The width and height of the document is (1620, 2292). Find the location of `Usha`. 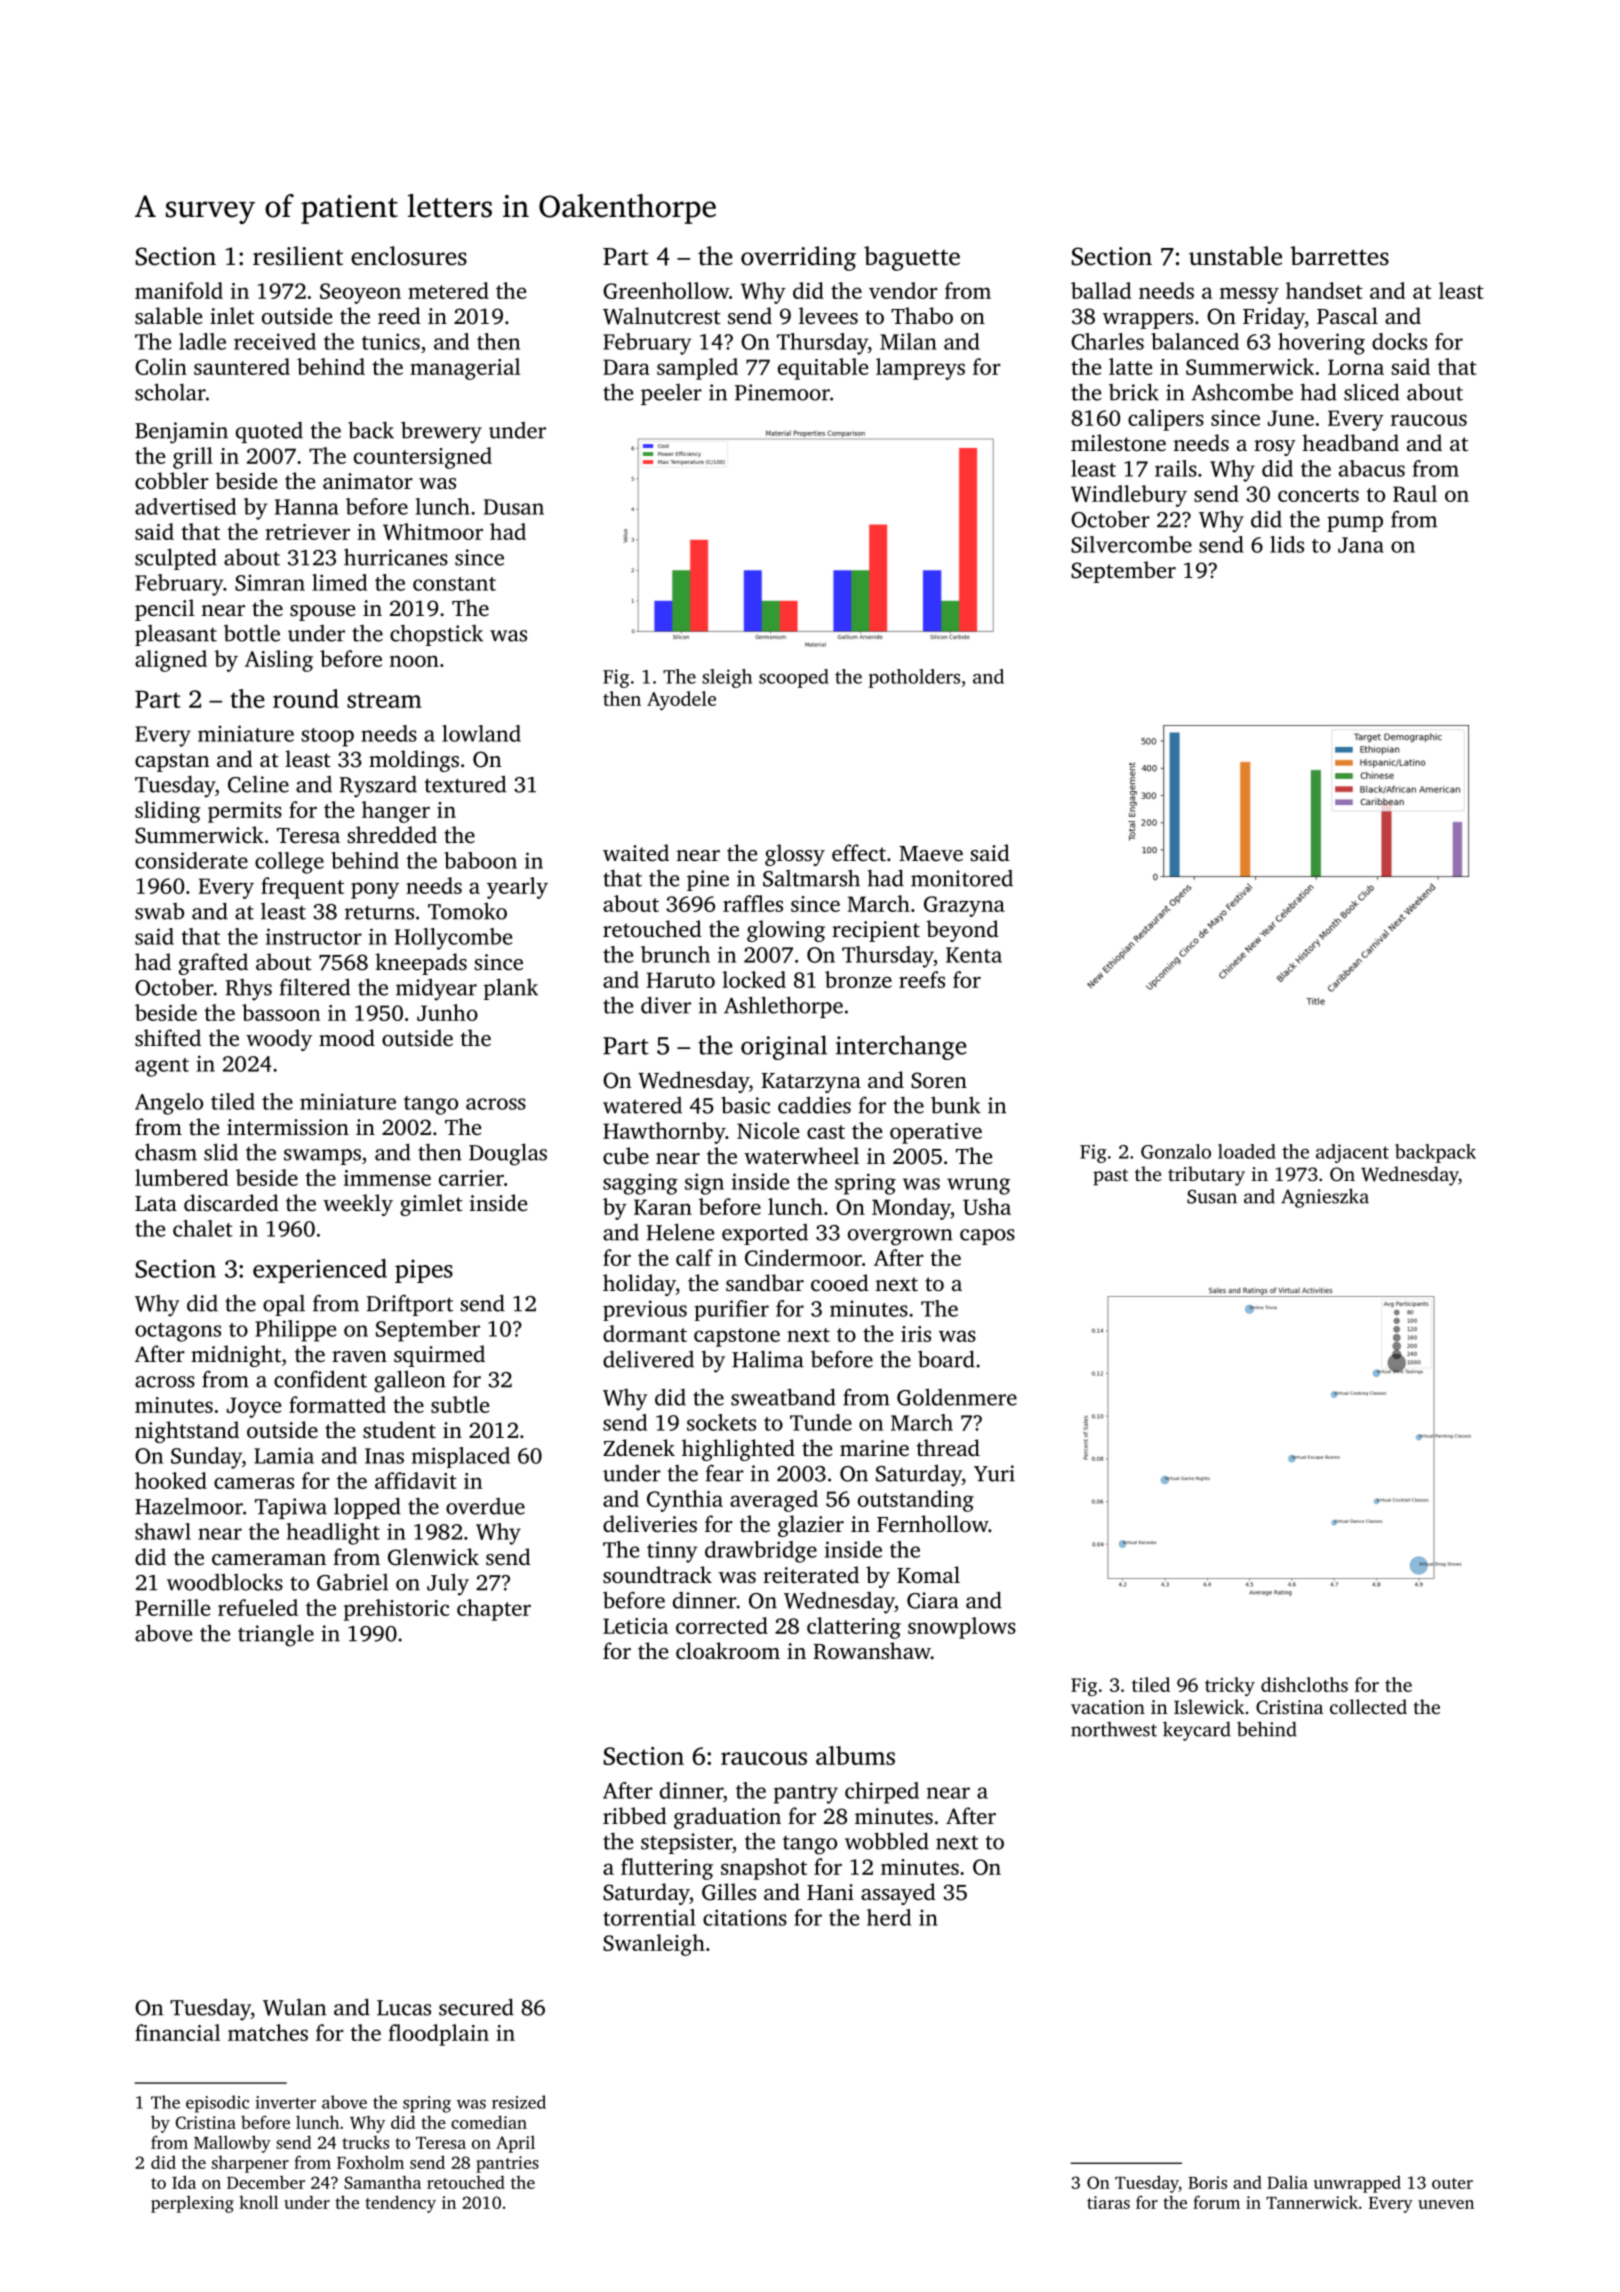

Usha is located at coordinates (987, 1206).
